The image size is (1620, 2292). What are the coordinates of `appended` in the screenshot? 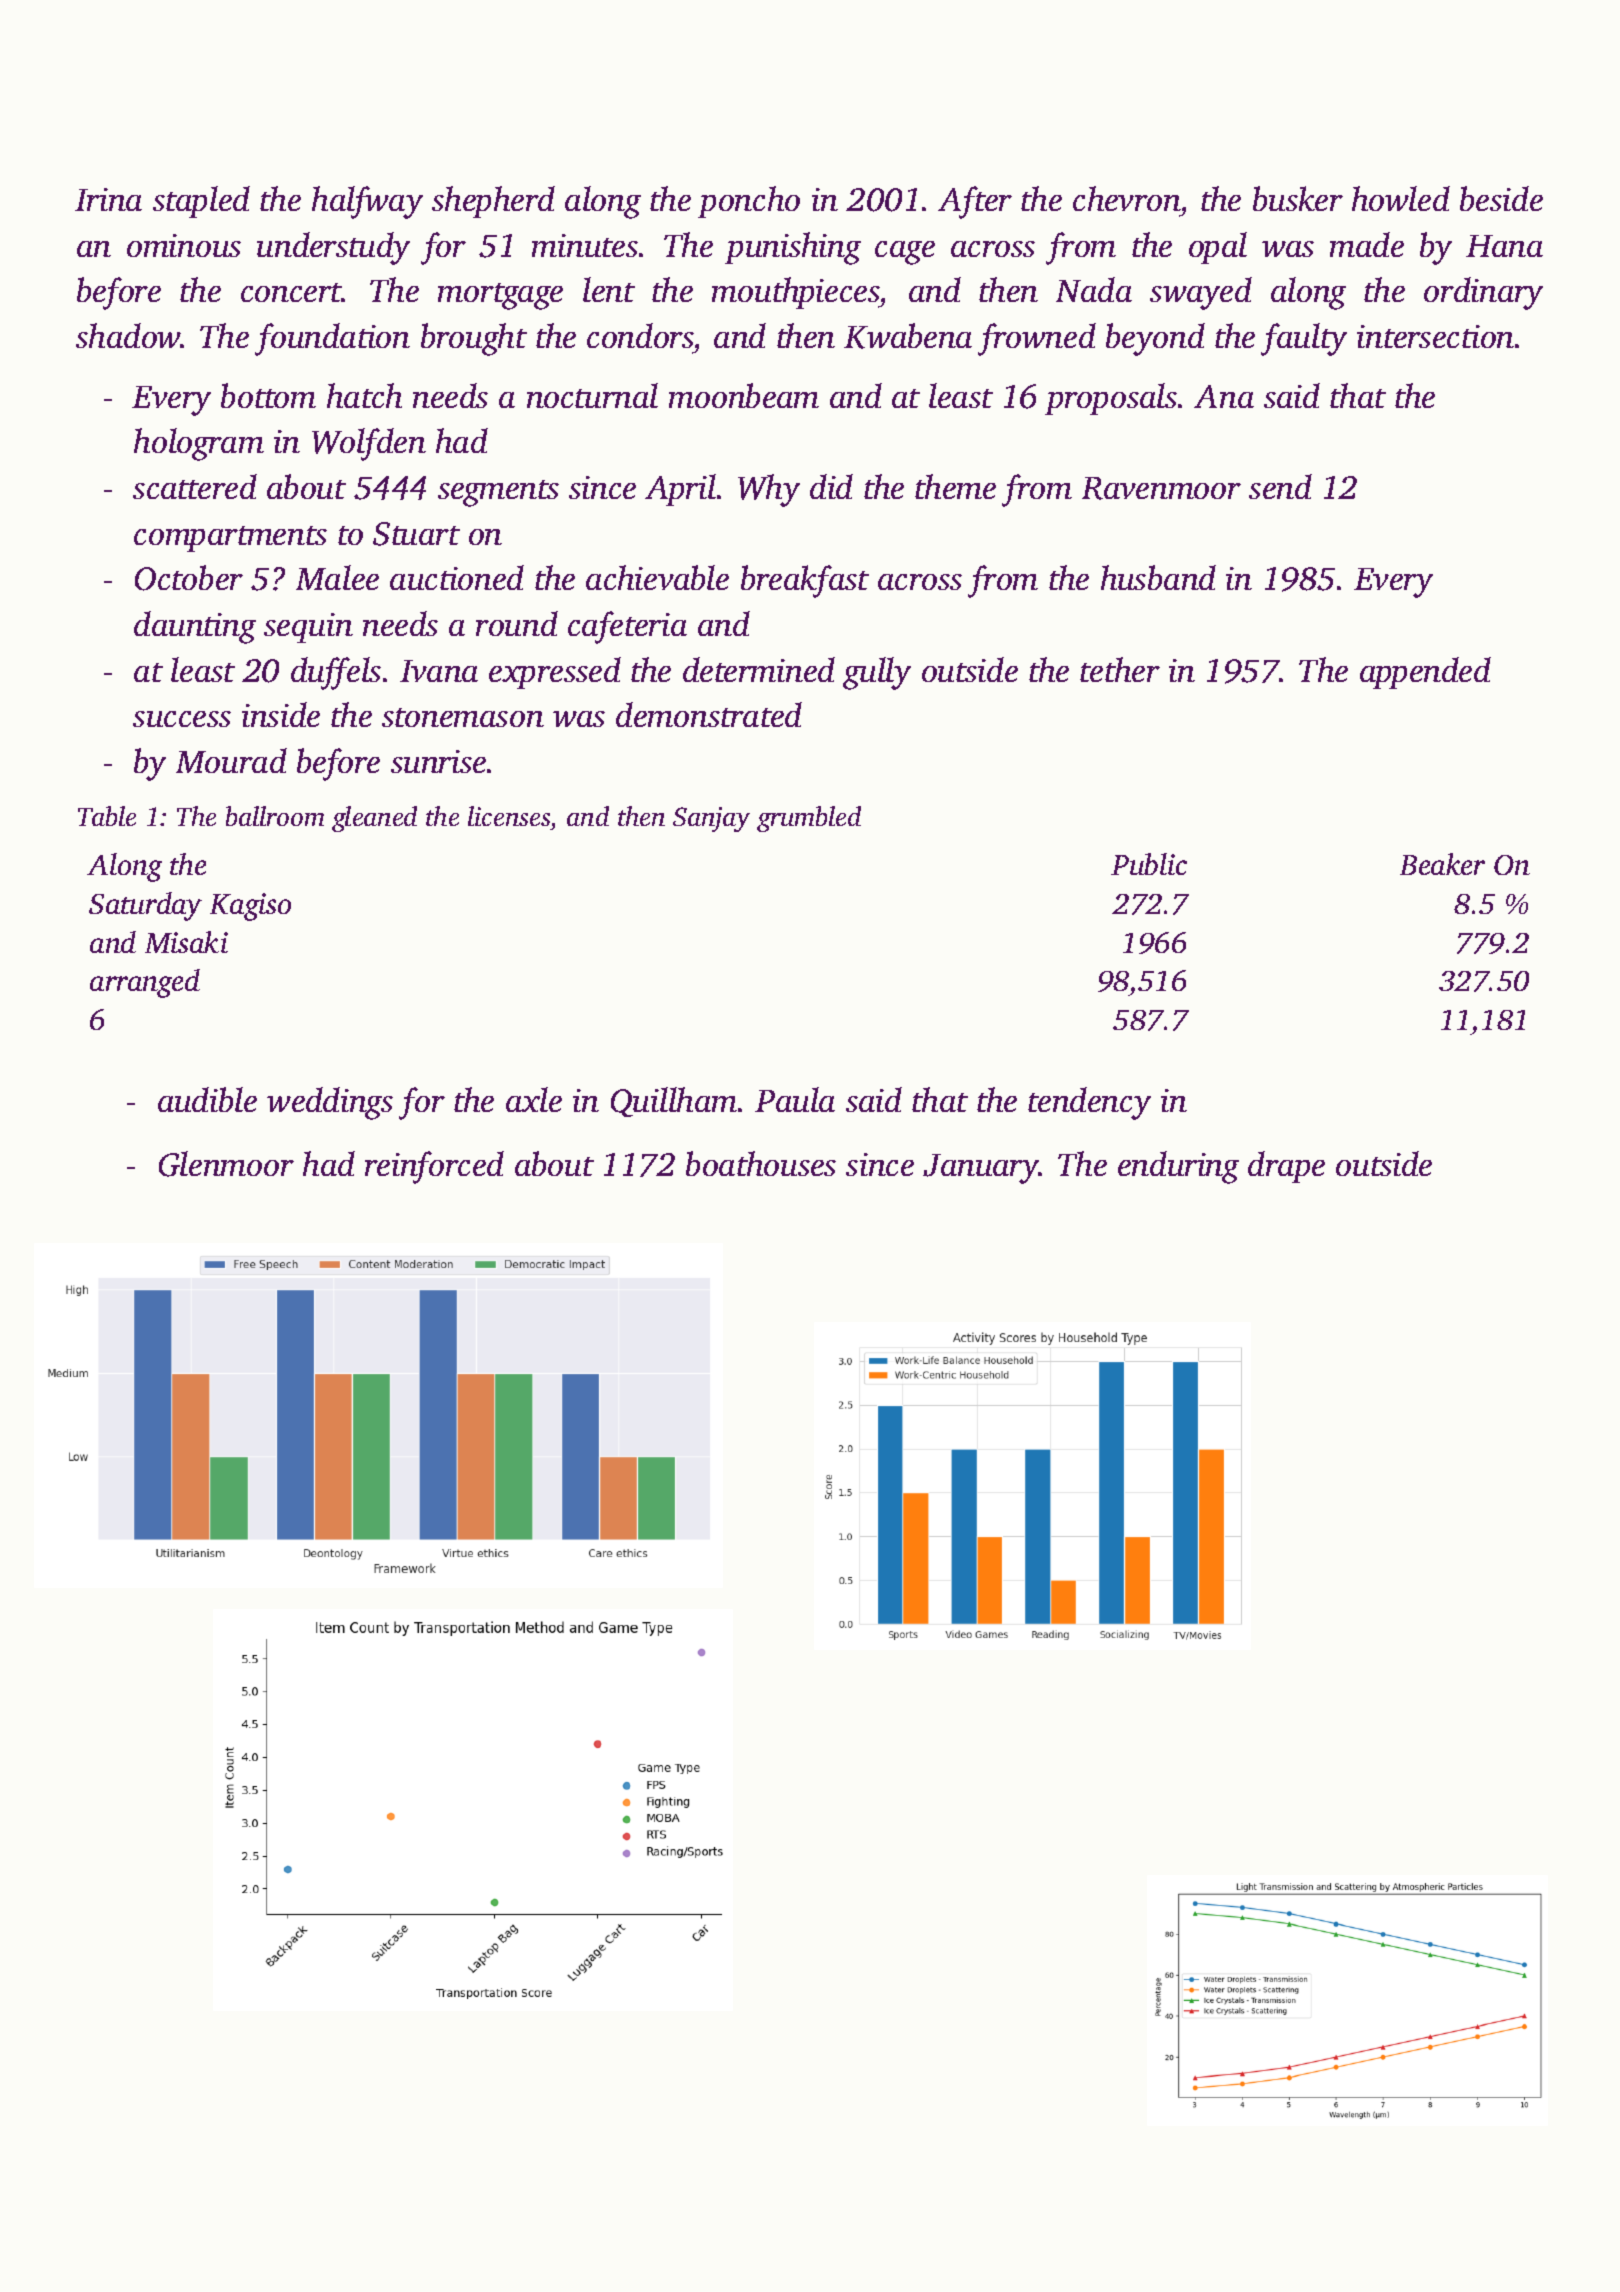 It's located at (1425, 673).
